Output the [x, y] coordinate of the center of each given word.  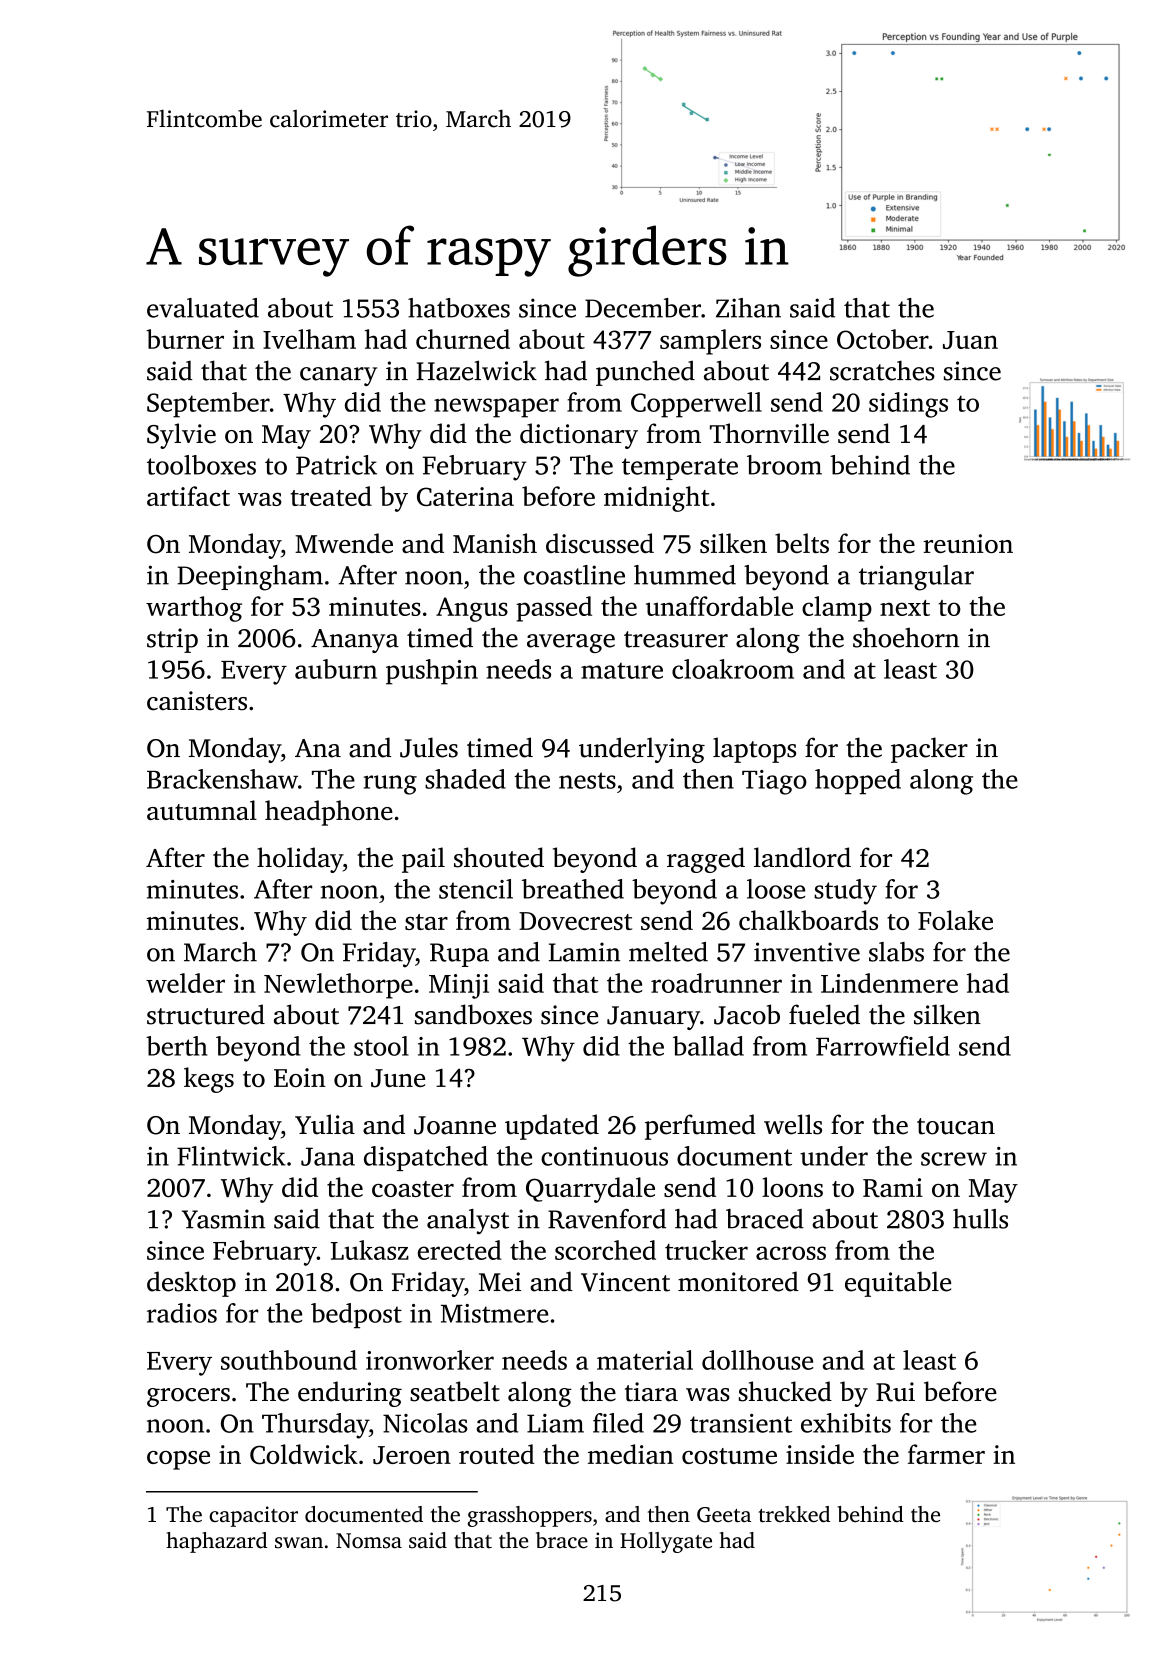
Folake [955, 920]
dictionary [579, 436]
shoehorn [906, 637]
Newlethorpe [338, 986]
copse [178, 1460]
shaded [465, 779]
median [631, 1454]
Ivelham [309, 339]
